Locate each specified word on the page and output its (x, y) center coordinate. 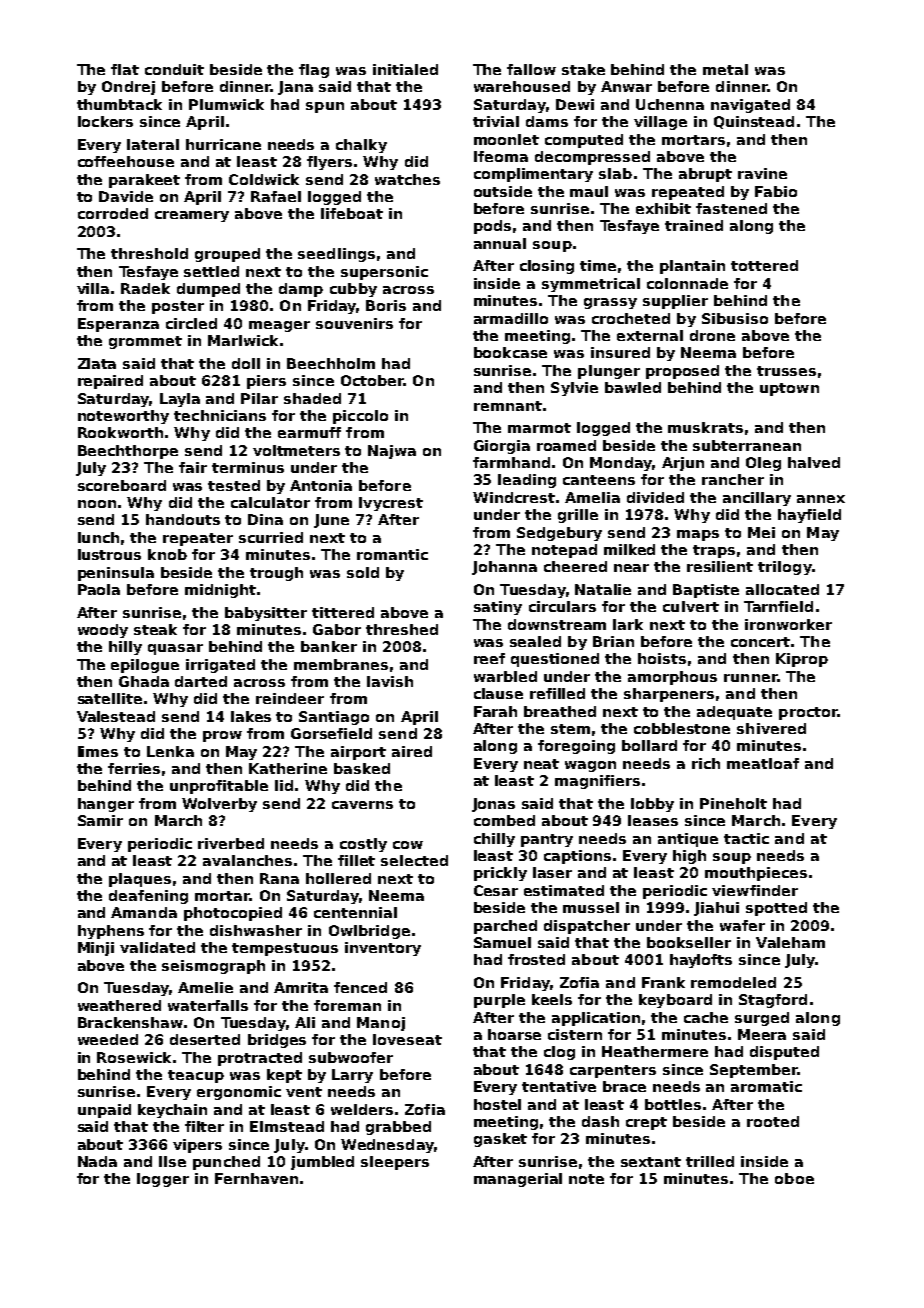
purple (499, 1001)
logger (163, 1180)
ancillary (757, 499)
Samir (100, 820)
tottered (764, 265)
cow (408, 845)
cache (706, 1017)
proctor (808, 713)
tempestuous (285, 949)
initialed (405, 69)
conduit (174, 69)
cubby (353, 290)
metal (725, 69)
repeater (198, 539)
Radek (145, 288)
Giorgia (502, 447)
